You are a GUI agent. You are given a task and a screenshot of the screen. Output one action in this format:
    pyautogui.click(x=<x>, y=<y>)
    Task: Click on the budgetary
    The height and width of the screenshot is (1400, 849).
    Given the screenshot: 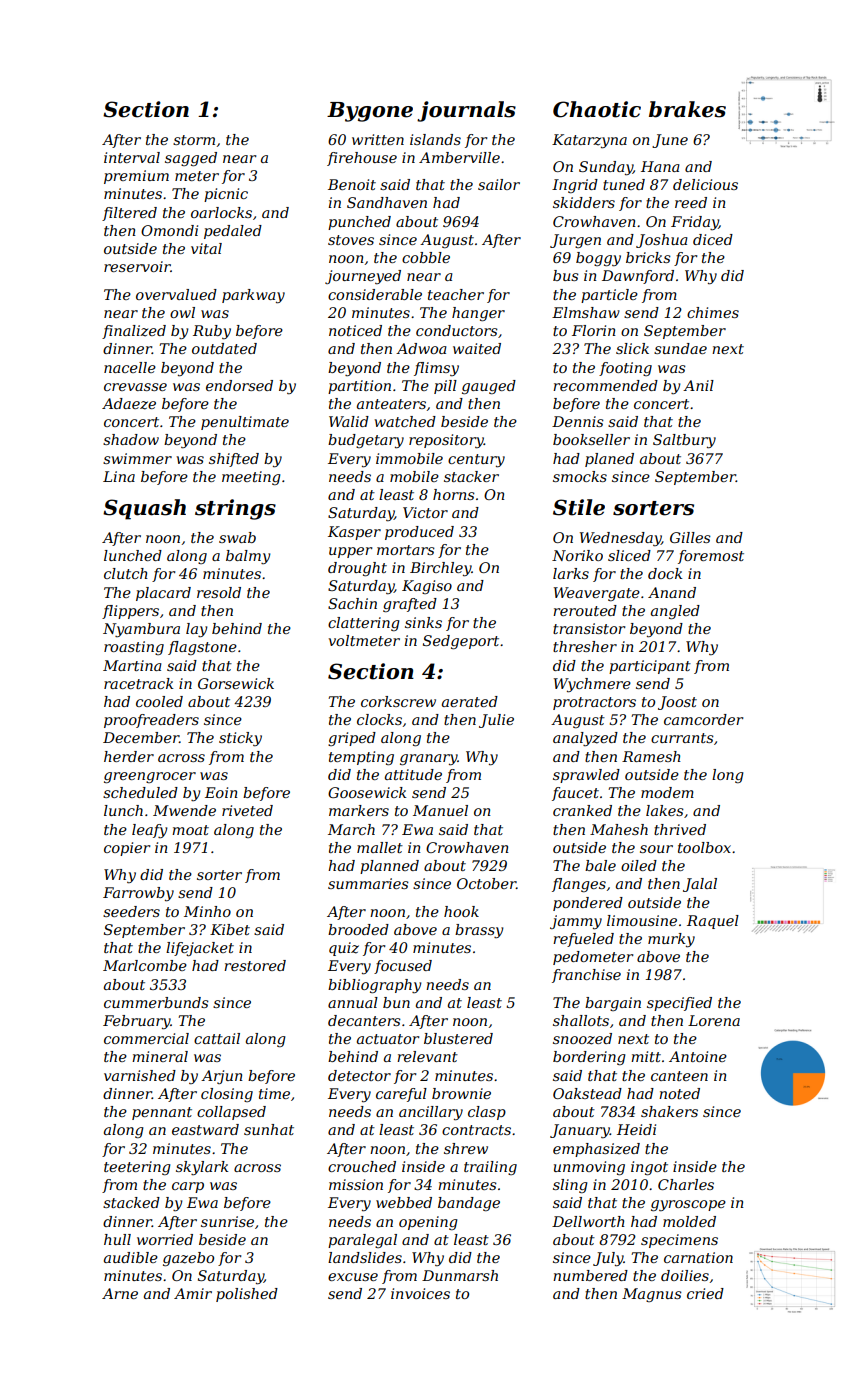 What is the action you would take?
    pyautogui.click(x=366, y=441)
